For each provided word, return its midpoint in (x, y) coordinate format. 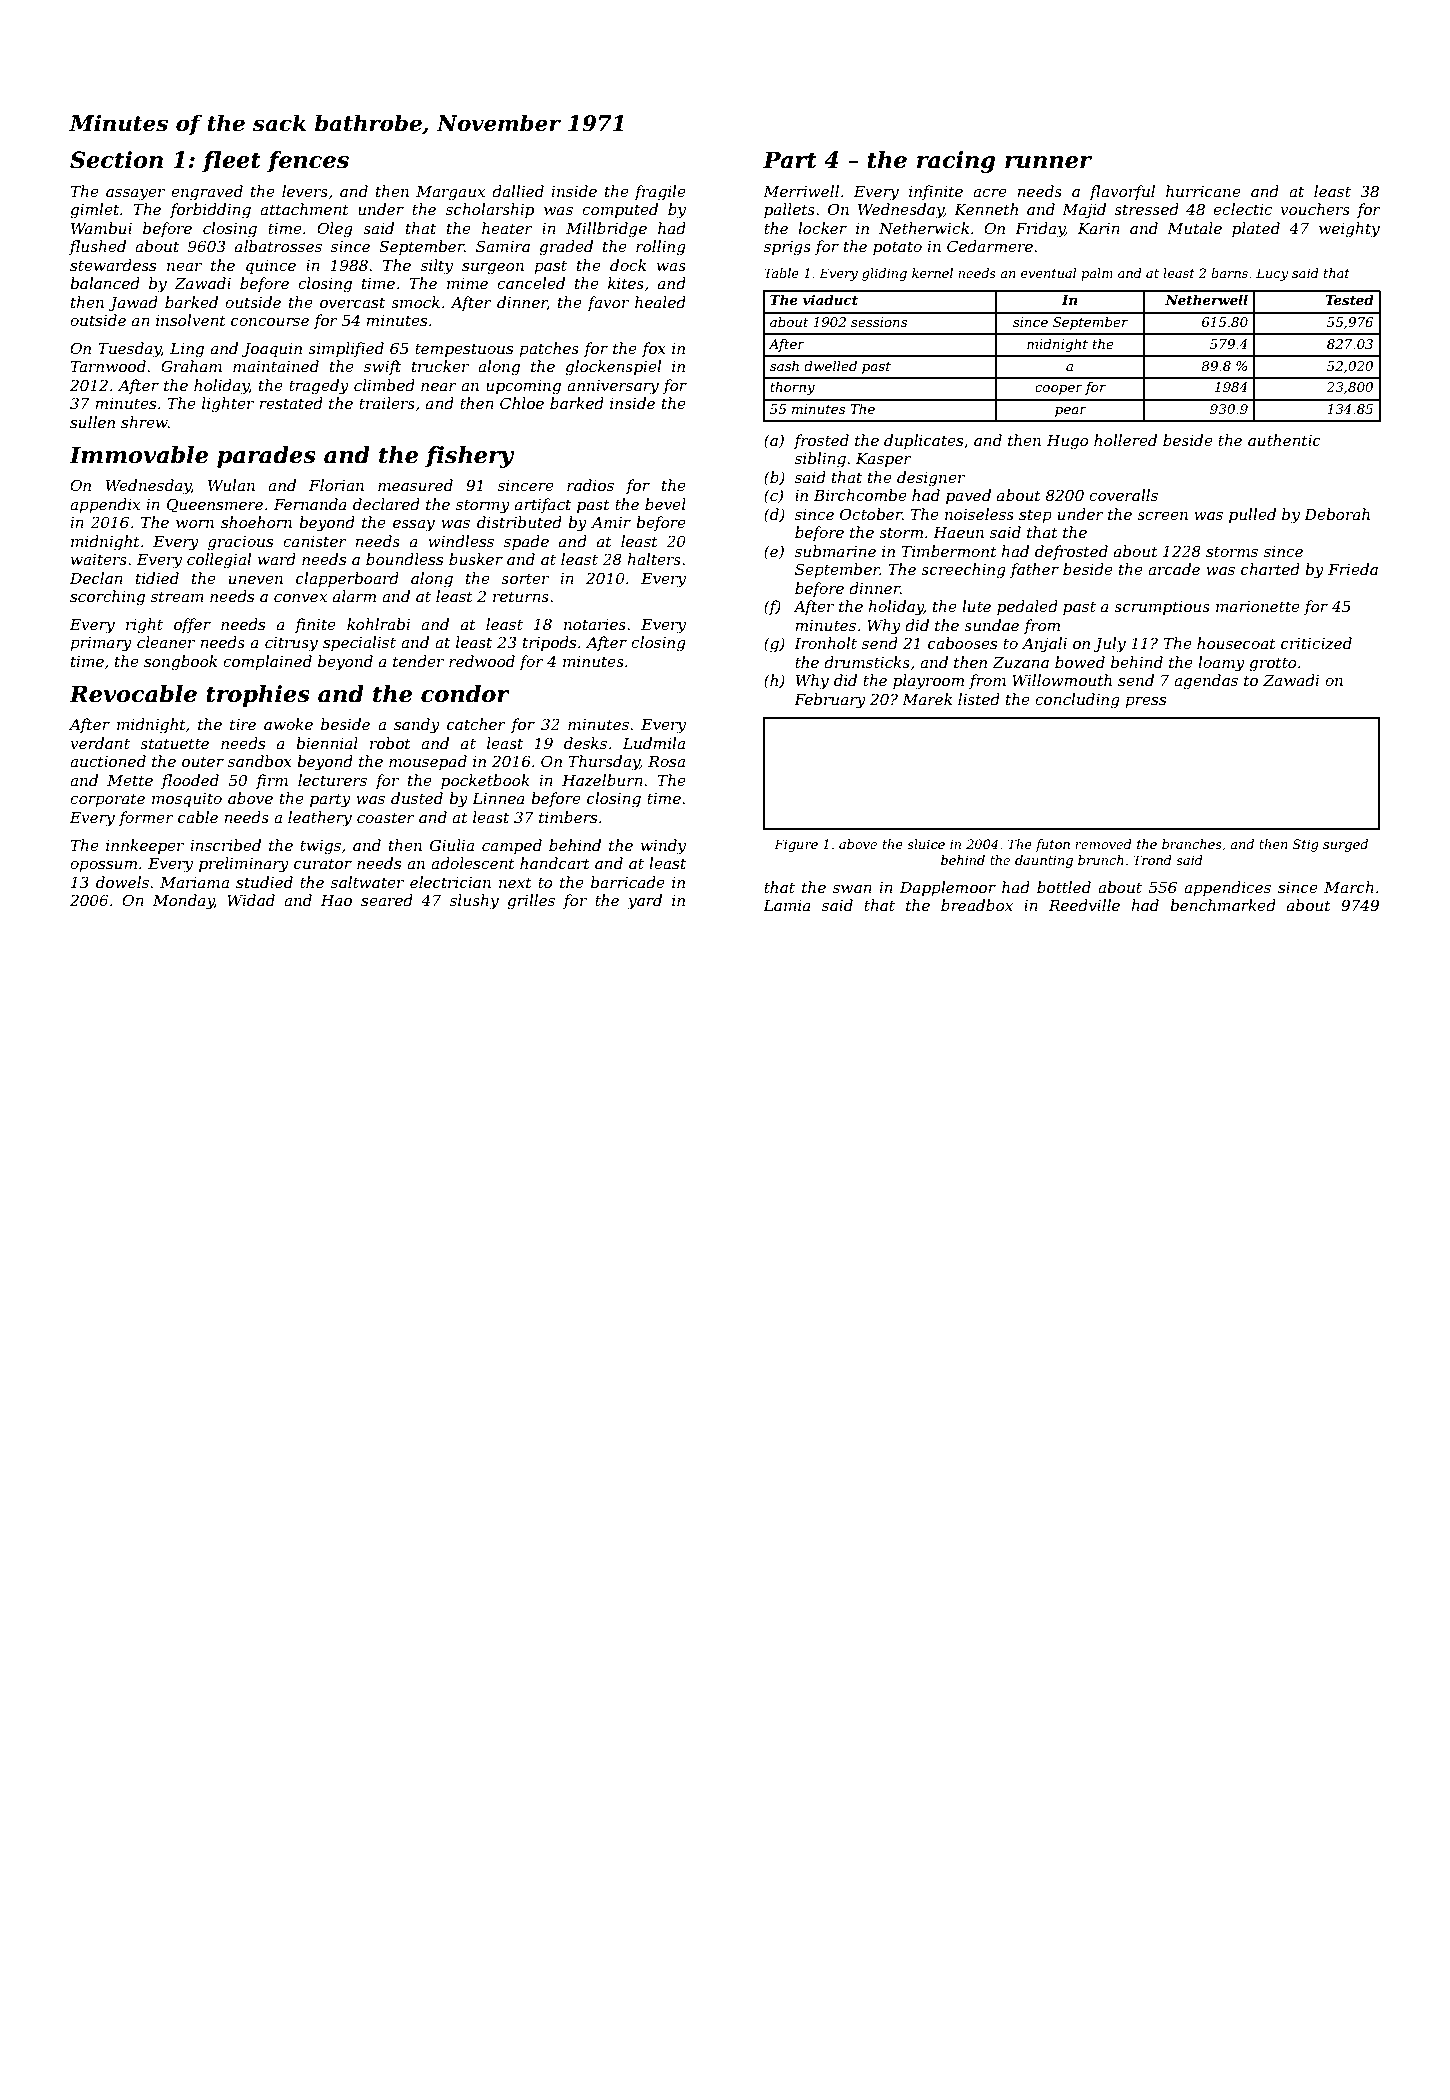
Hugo (1068, 442)
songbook (180, 663)
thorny (792, 388)
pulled (1252, 515)
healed (660, 302)
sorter (525, 578)
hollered (1125, 440)
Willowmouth (1062, 680)
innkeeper (145, 846)
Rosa (666, 761)
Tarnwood (108, 366)
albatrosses (278, 246)
